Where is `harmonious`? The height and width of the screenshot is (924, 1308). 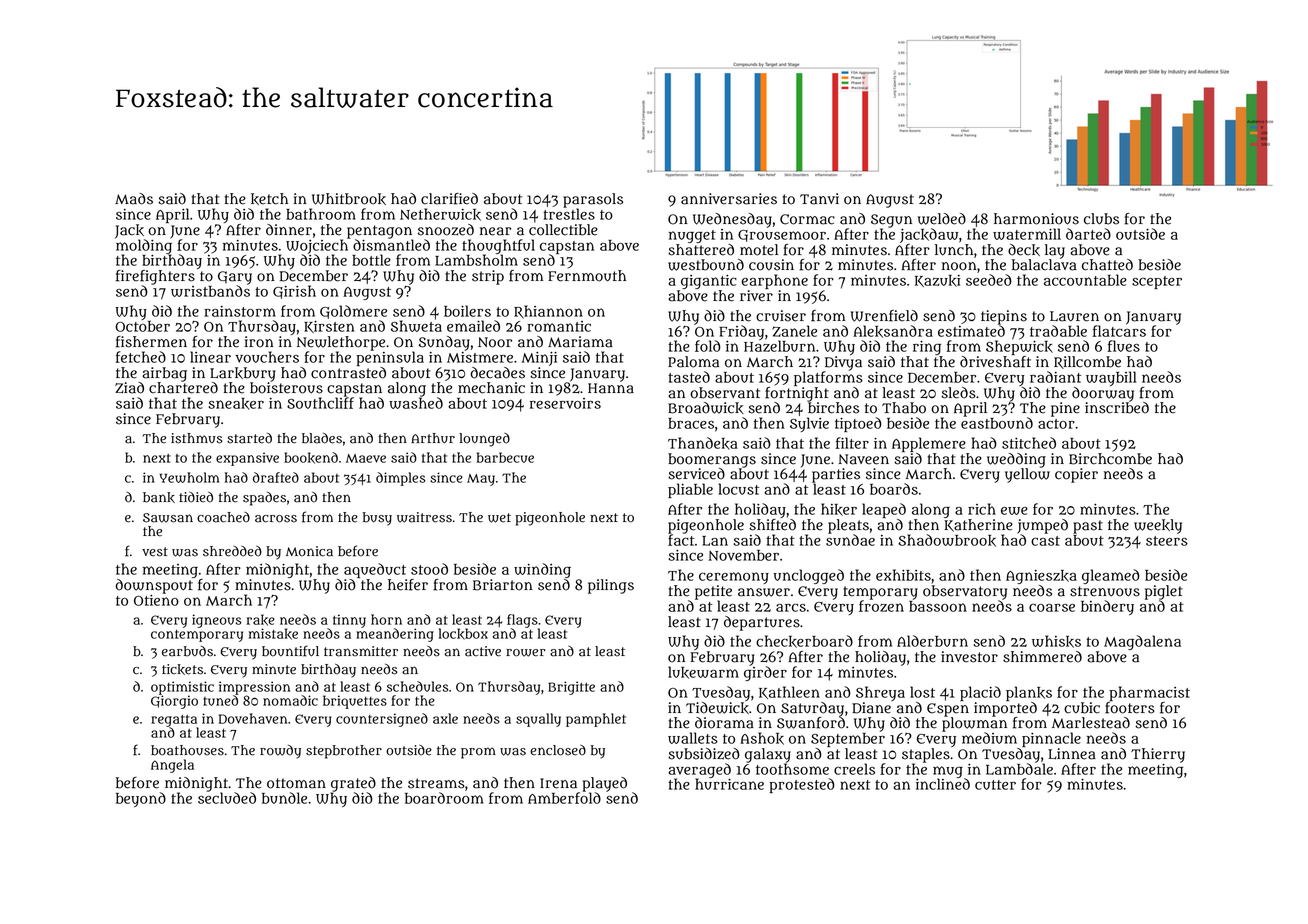 harmonious is located at coordinates (1036, 219).
